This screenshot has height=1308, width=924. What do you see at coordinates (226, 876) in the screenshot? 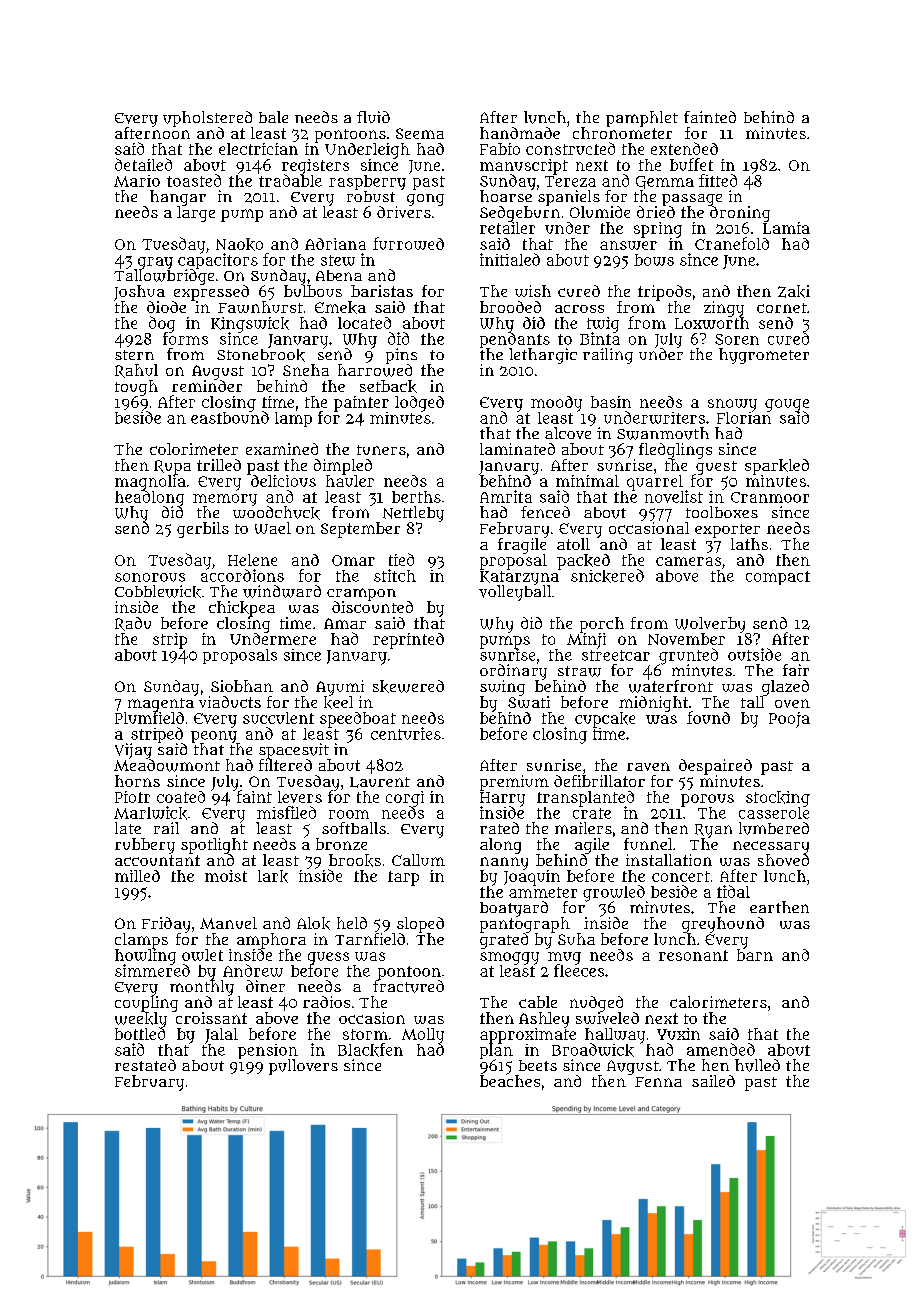
I see `moist` at bounding box center [226, 876].
